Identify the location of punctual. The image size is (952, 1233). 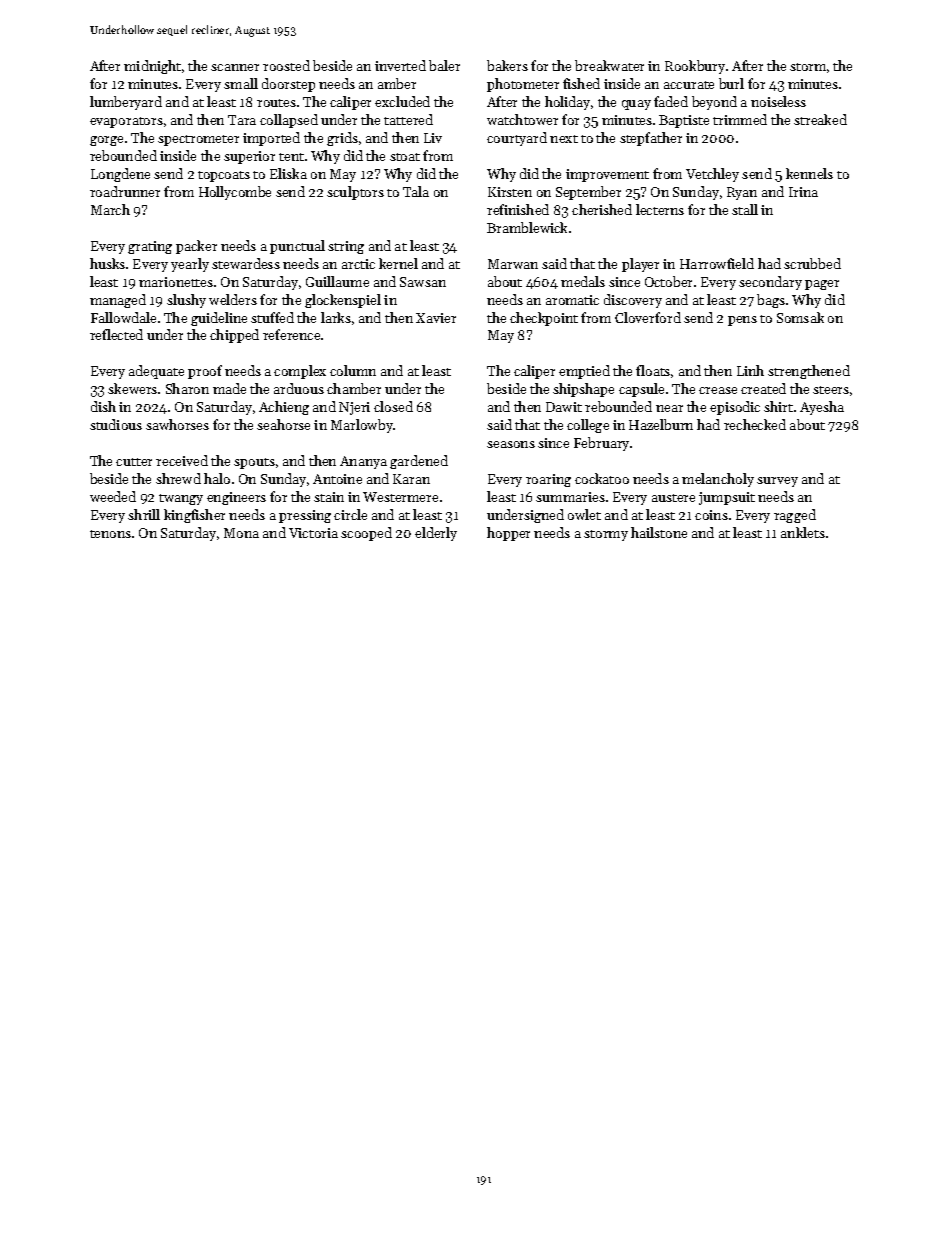
(297, 247).
